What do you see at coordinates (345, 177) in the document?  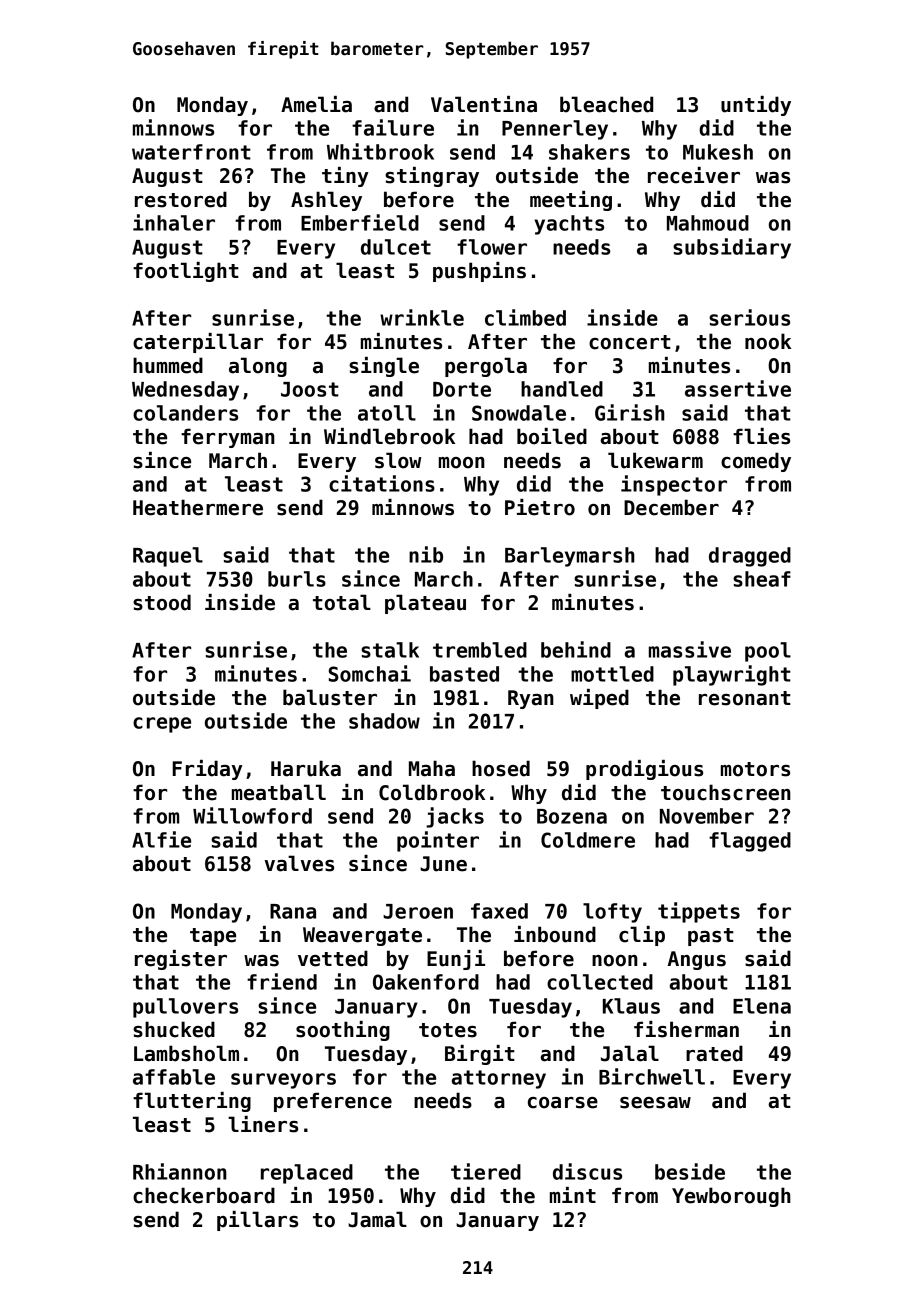 I see `tiny` at bounding box center [345, 177].
